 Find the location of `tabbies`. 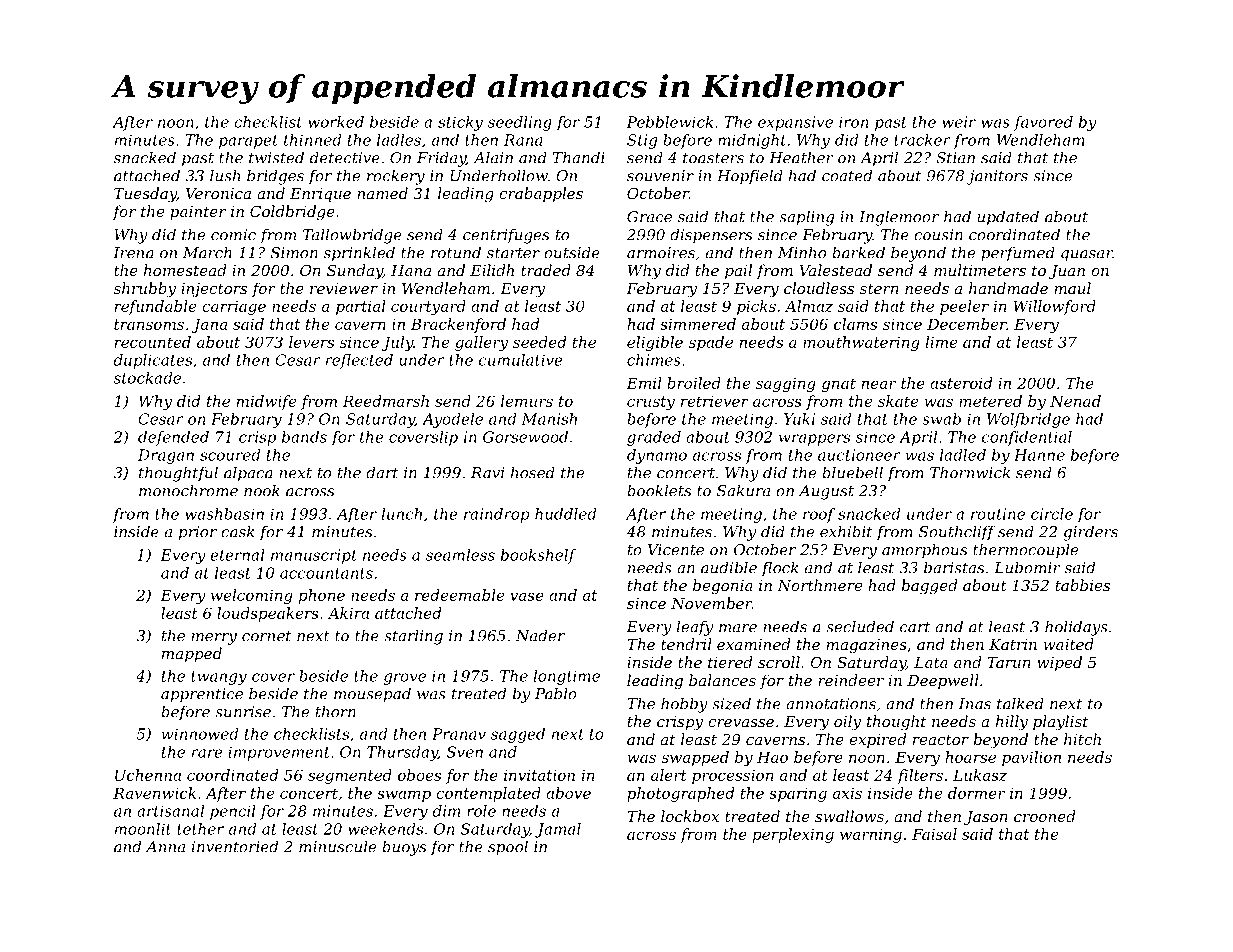

tabbies is located at coordinates (1082, 585).
